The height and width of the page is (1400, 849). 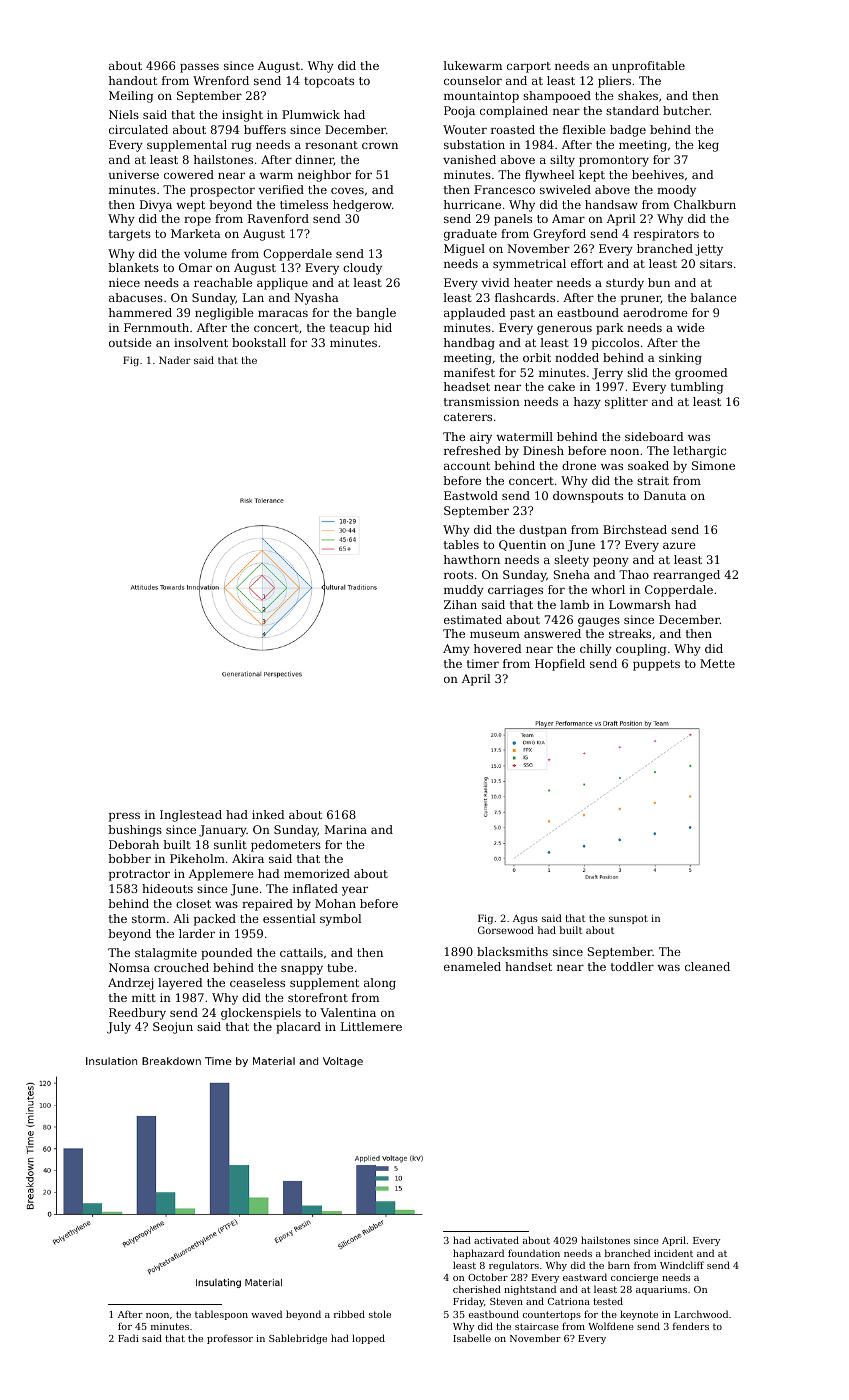 What do you see at coordinates (465, 129) in the page?
I see `Wouter` at bounding box center [465, 129].
